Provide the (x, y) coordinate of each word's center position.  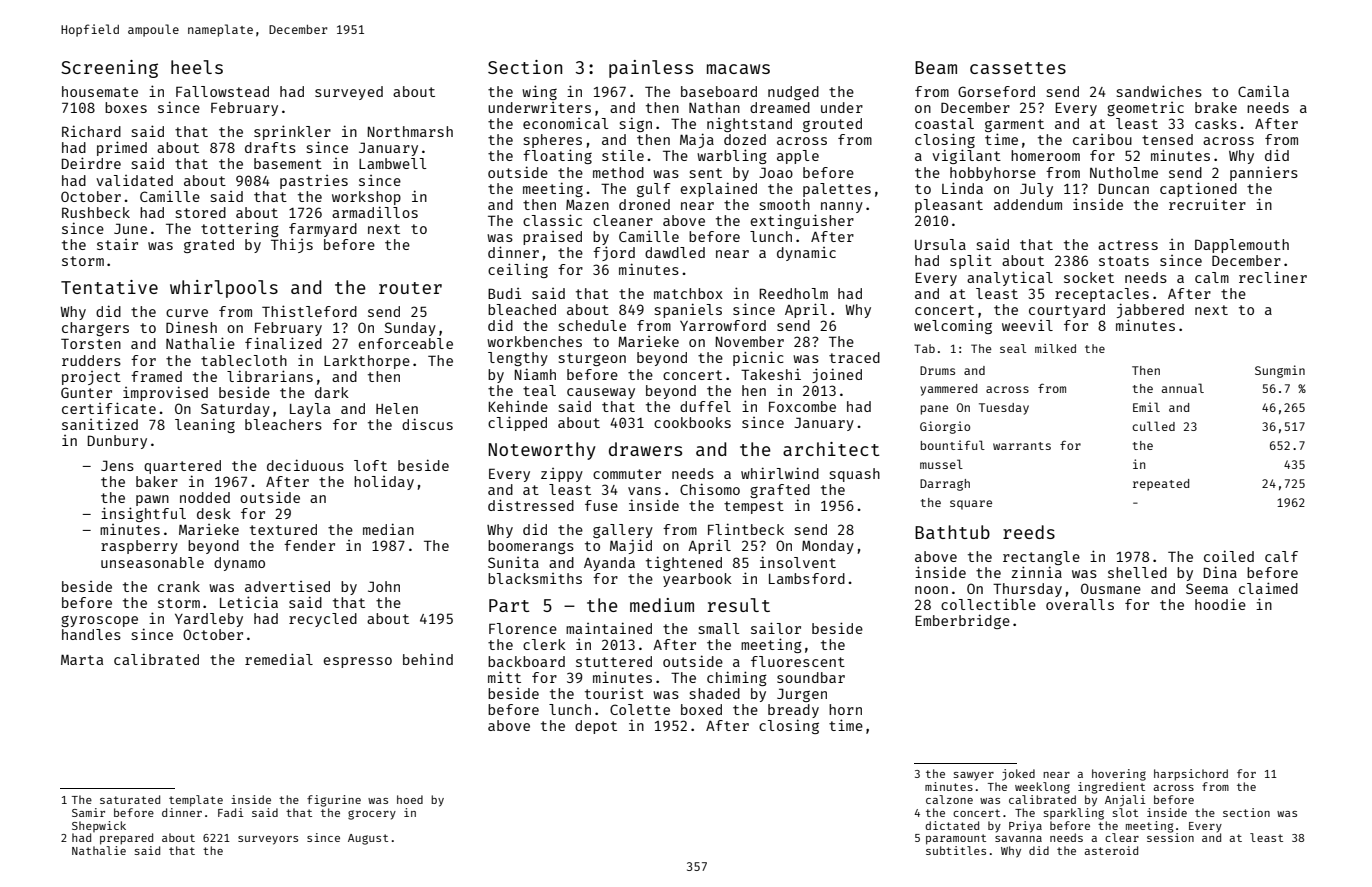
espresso (357, 662)
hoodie (1220, 604)
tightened (684, 563)
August (368, 839)
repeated (1161, 485)
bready (793, 711)
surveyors (268, 840)
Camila (1263, 91)
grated (209, 246)
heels (197, 67)
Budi (505, 293)
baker (157, 481)
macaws (738, 69)
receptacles (1102, 295)
